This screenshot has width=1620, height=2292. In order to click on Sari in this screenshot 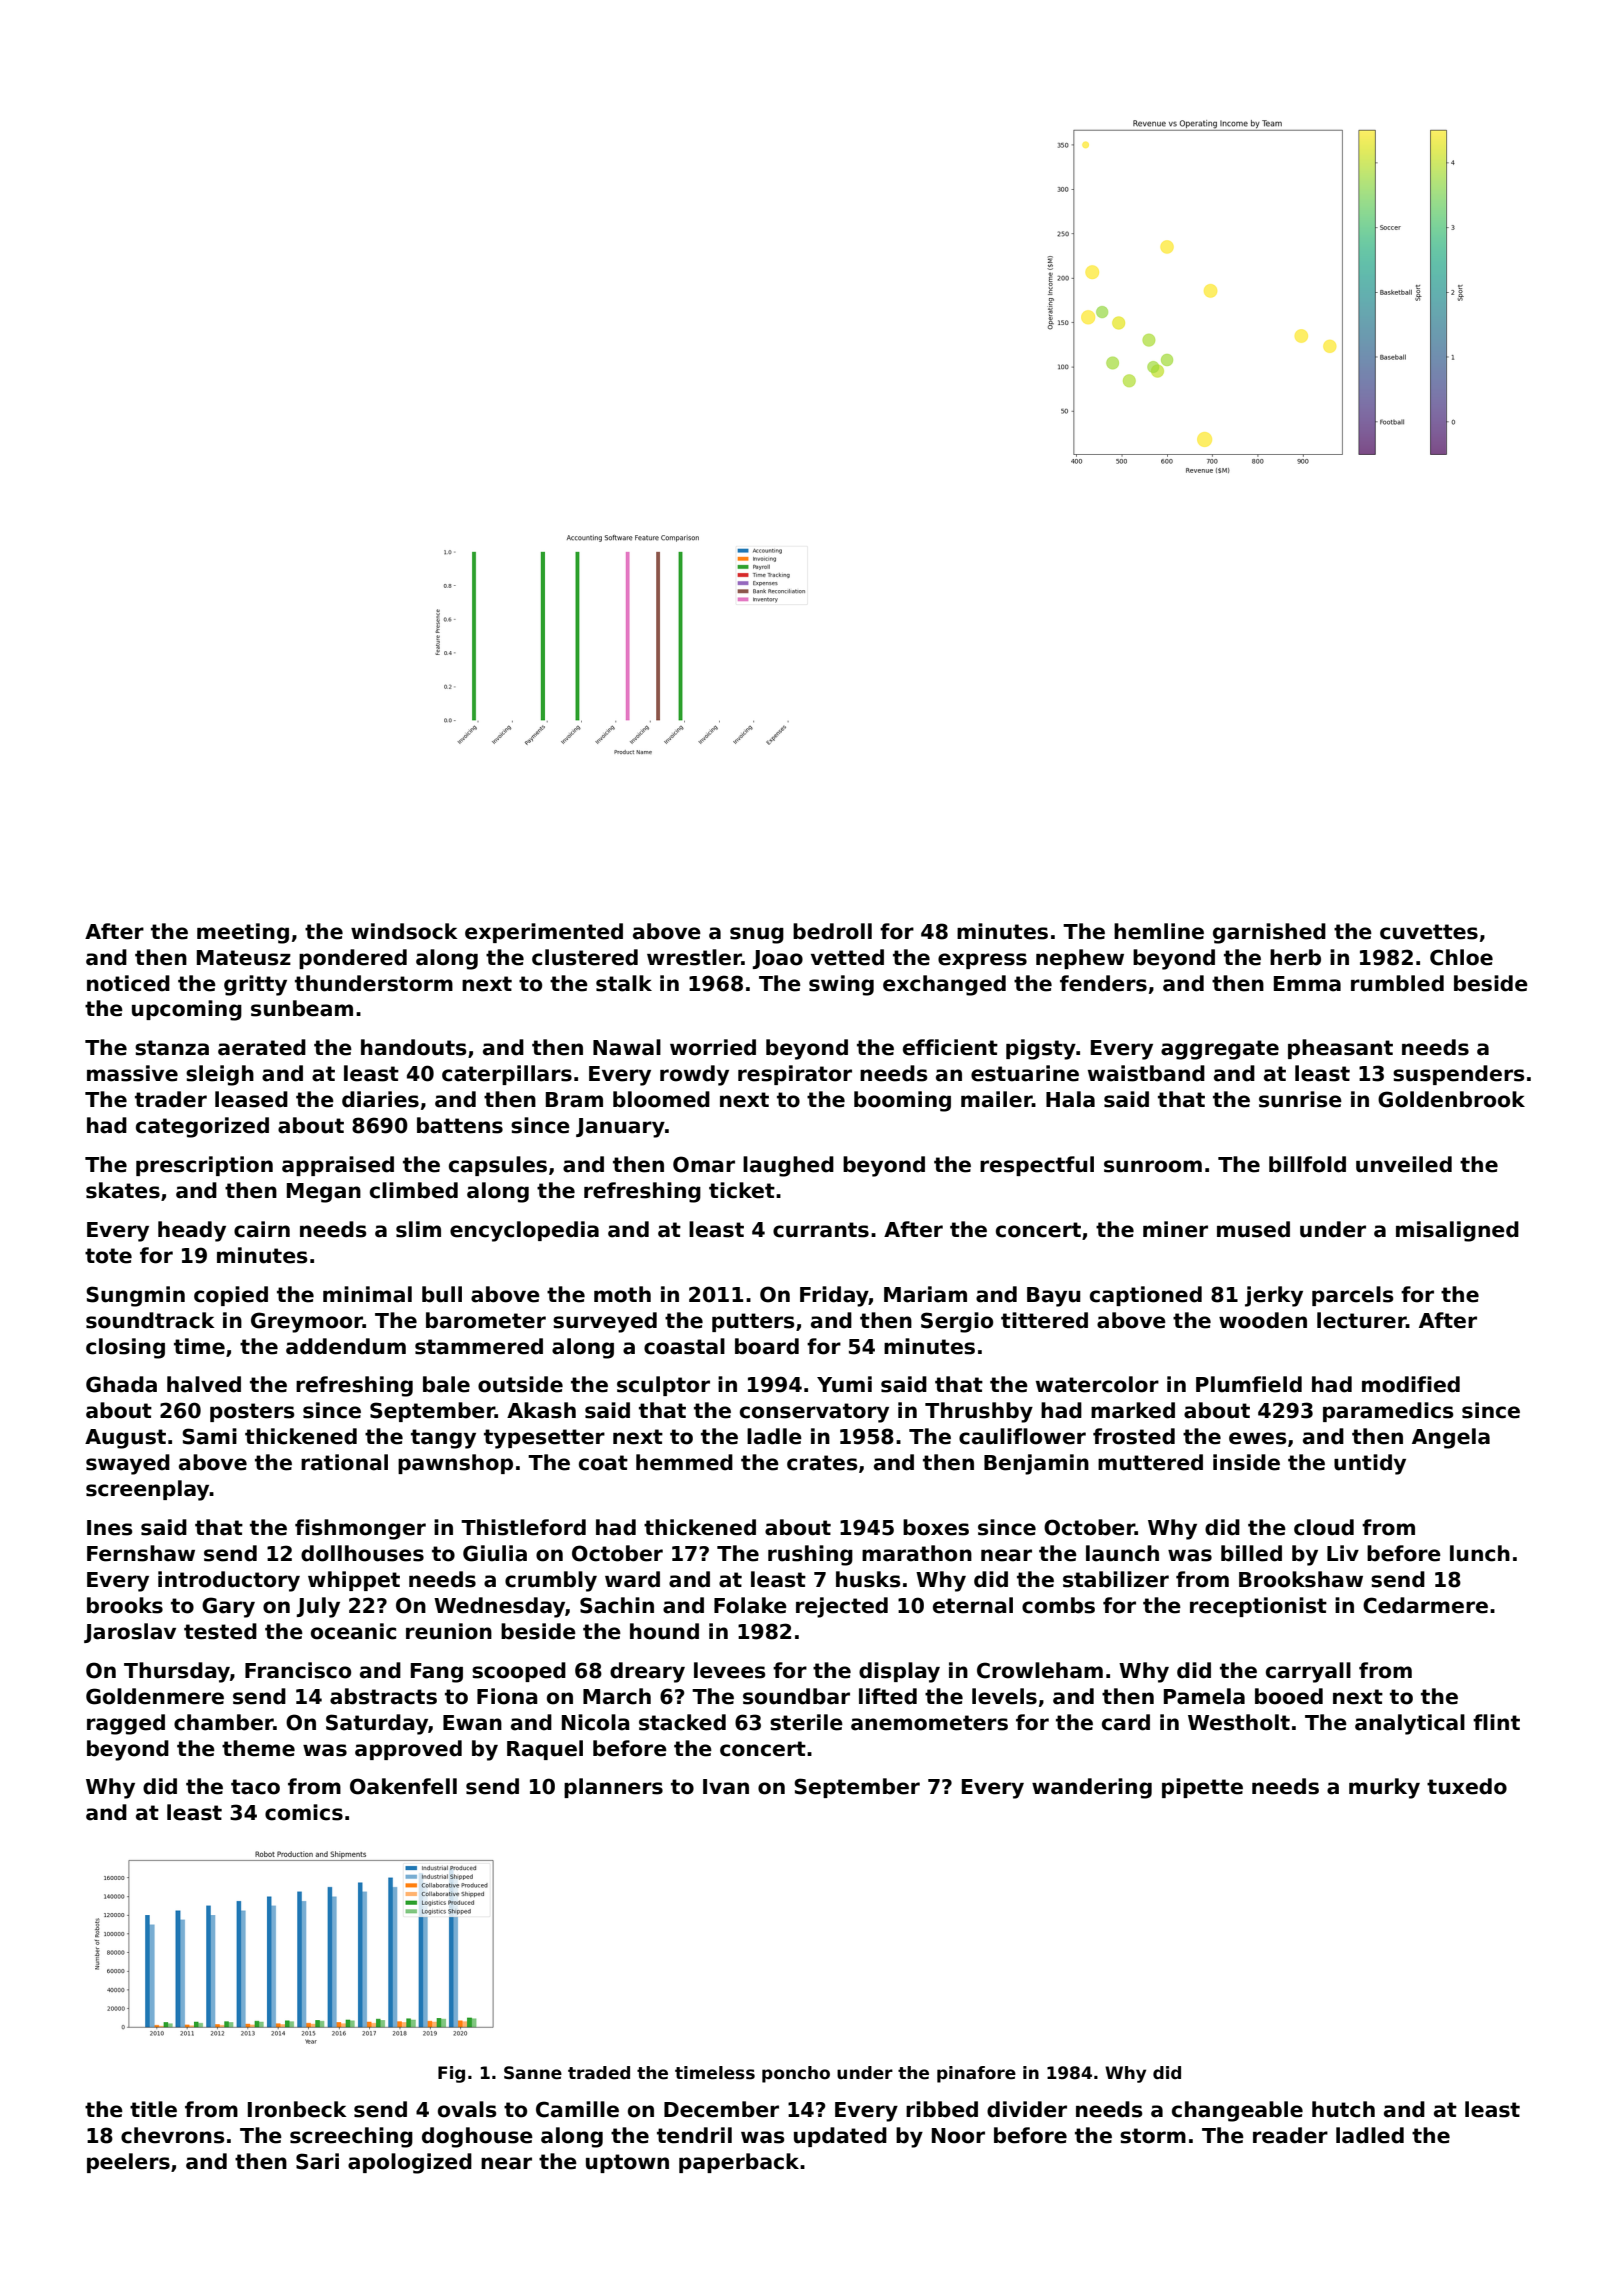, I will do `click(317, 2161)`.
